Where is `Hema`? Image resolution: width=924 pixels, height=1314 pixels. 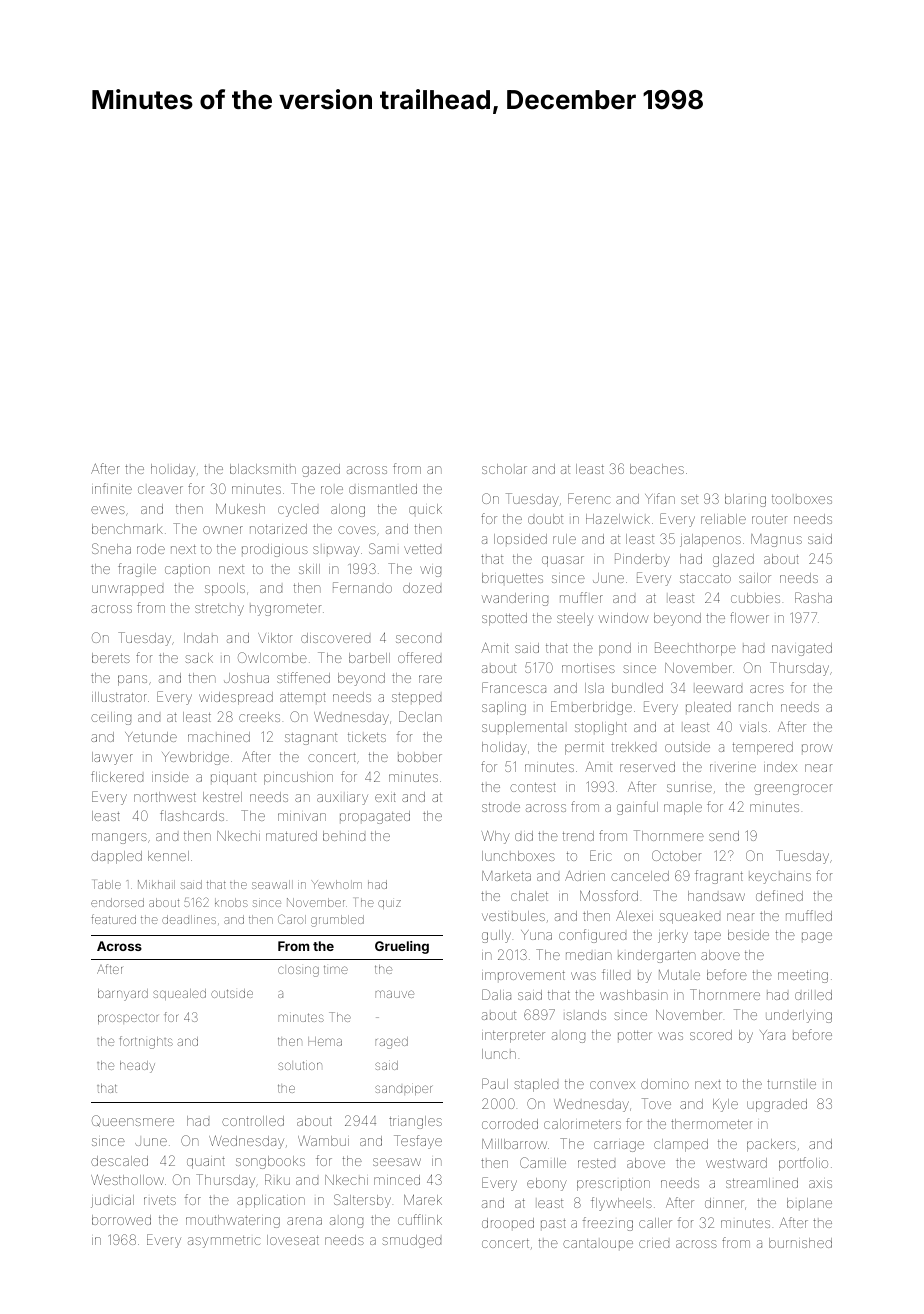
Hema is located at coordinates (325, 1041).
